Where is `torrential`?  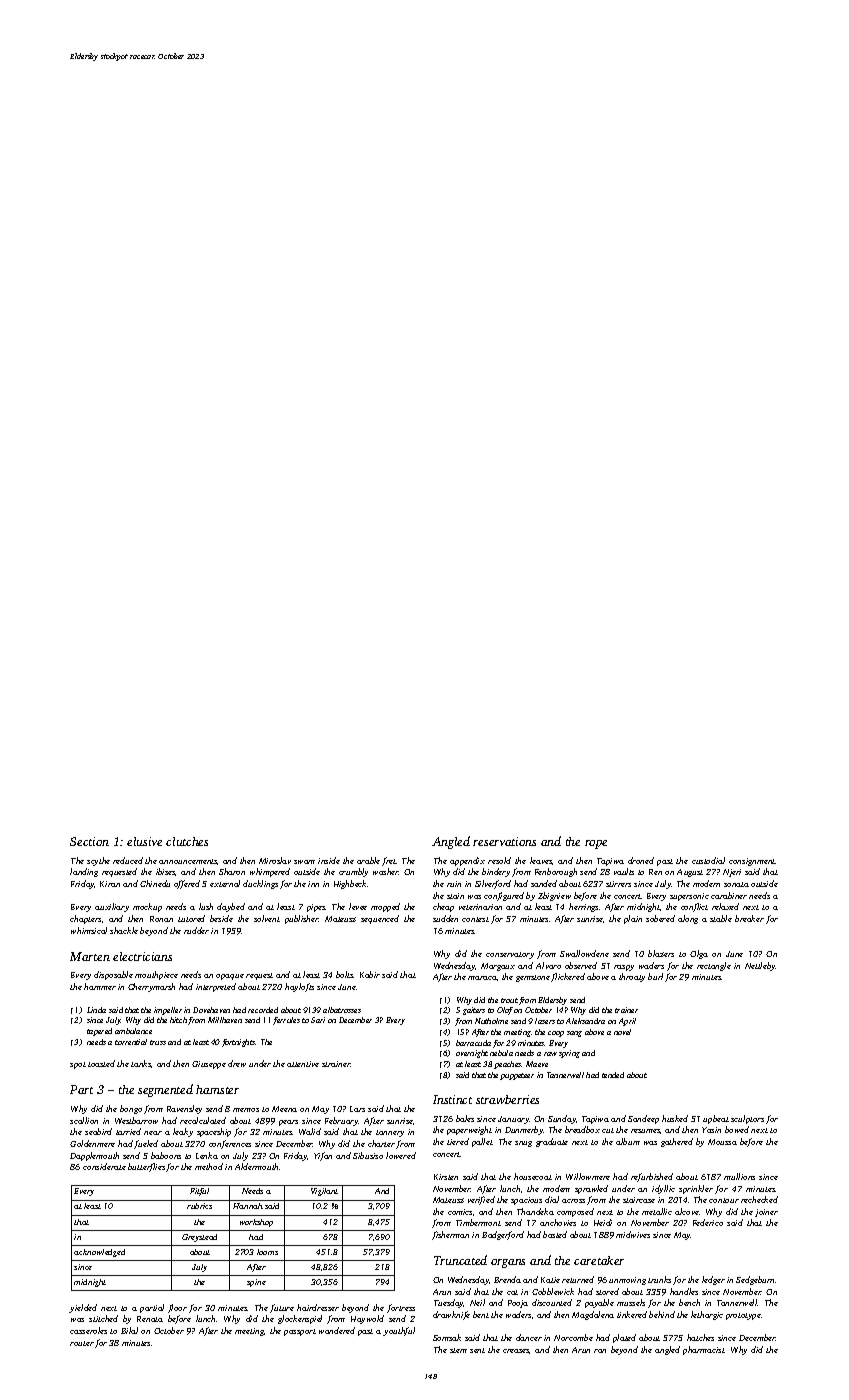
torrential is located at coordinates (131, 1042).
